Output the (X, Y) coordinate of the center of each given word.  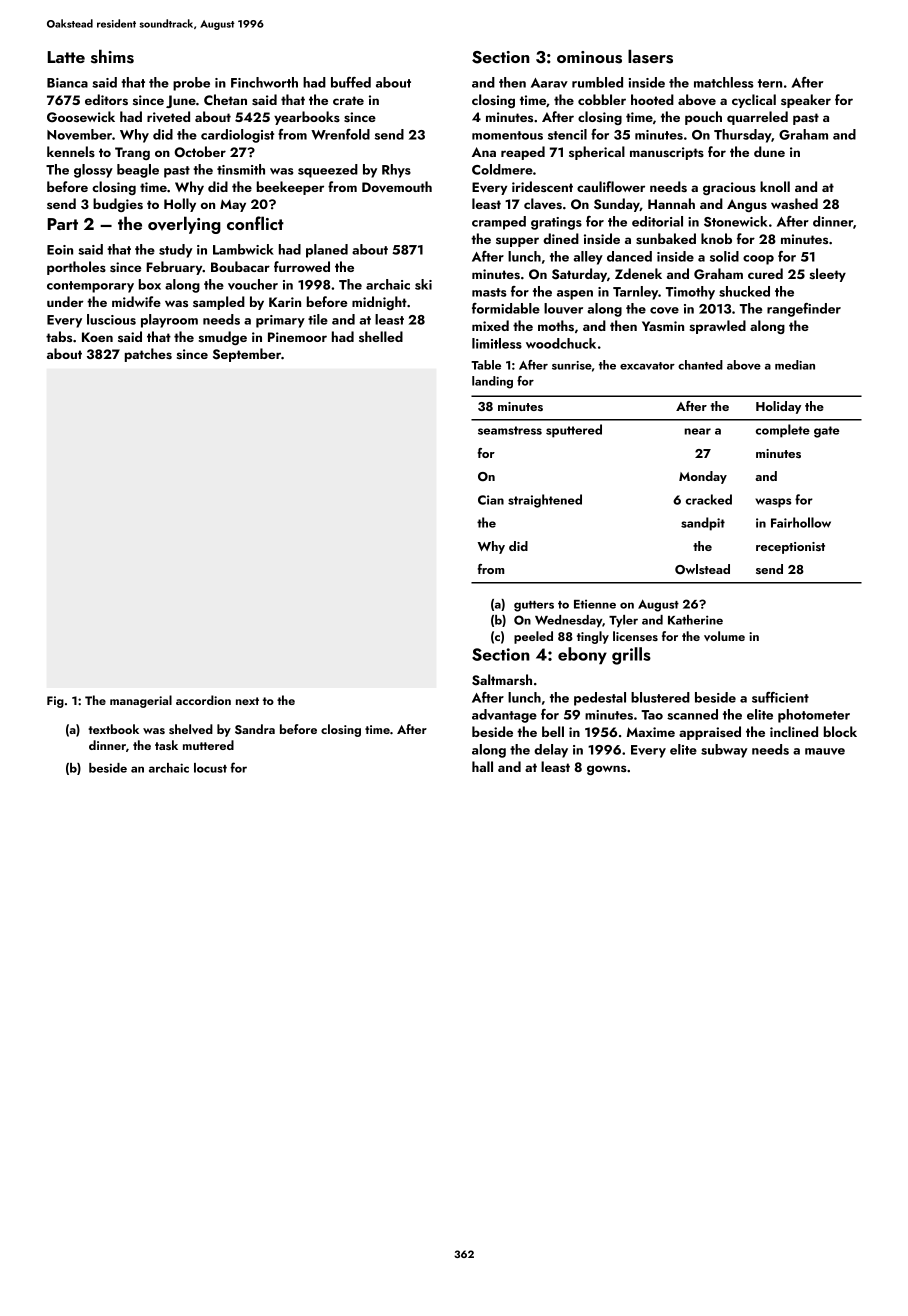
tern (770, 83)
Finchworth (264, 82)
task (166, 745)
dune (769, 151)
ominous (589, 57)
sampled (219, 303)
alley (588, 258)
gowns (607, 770)
